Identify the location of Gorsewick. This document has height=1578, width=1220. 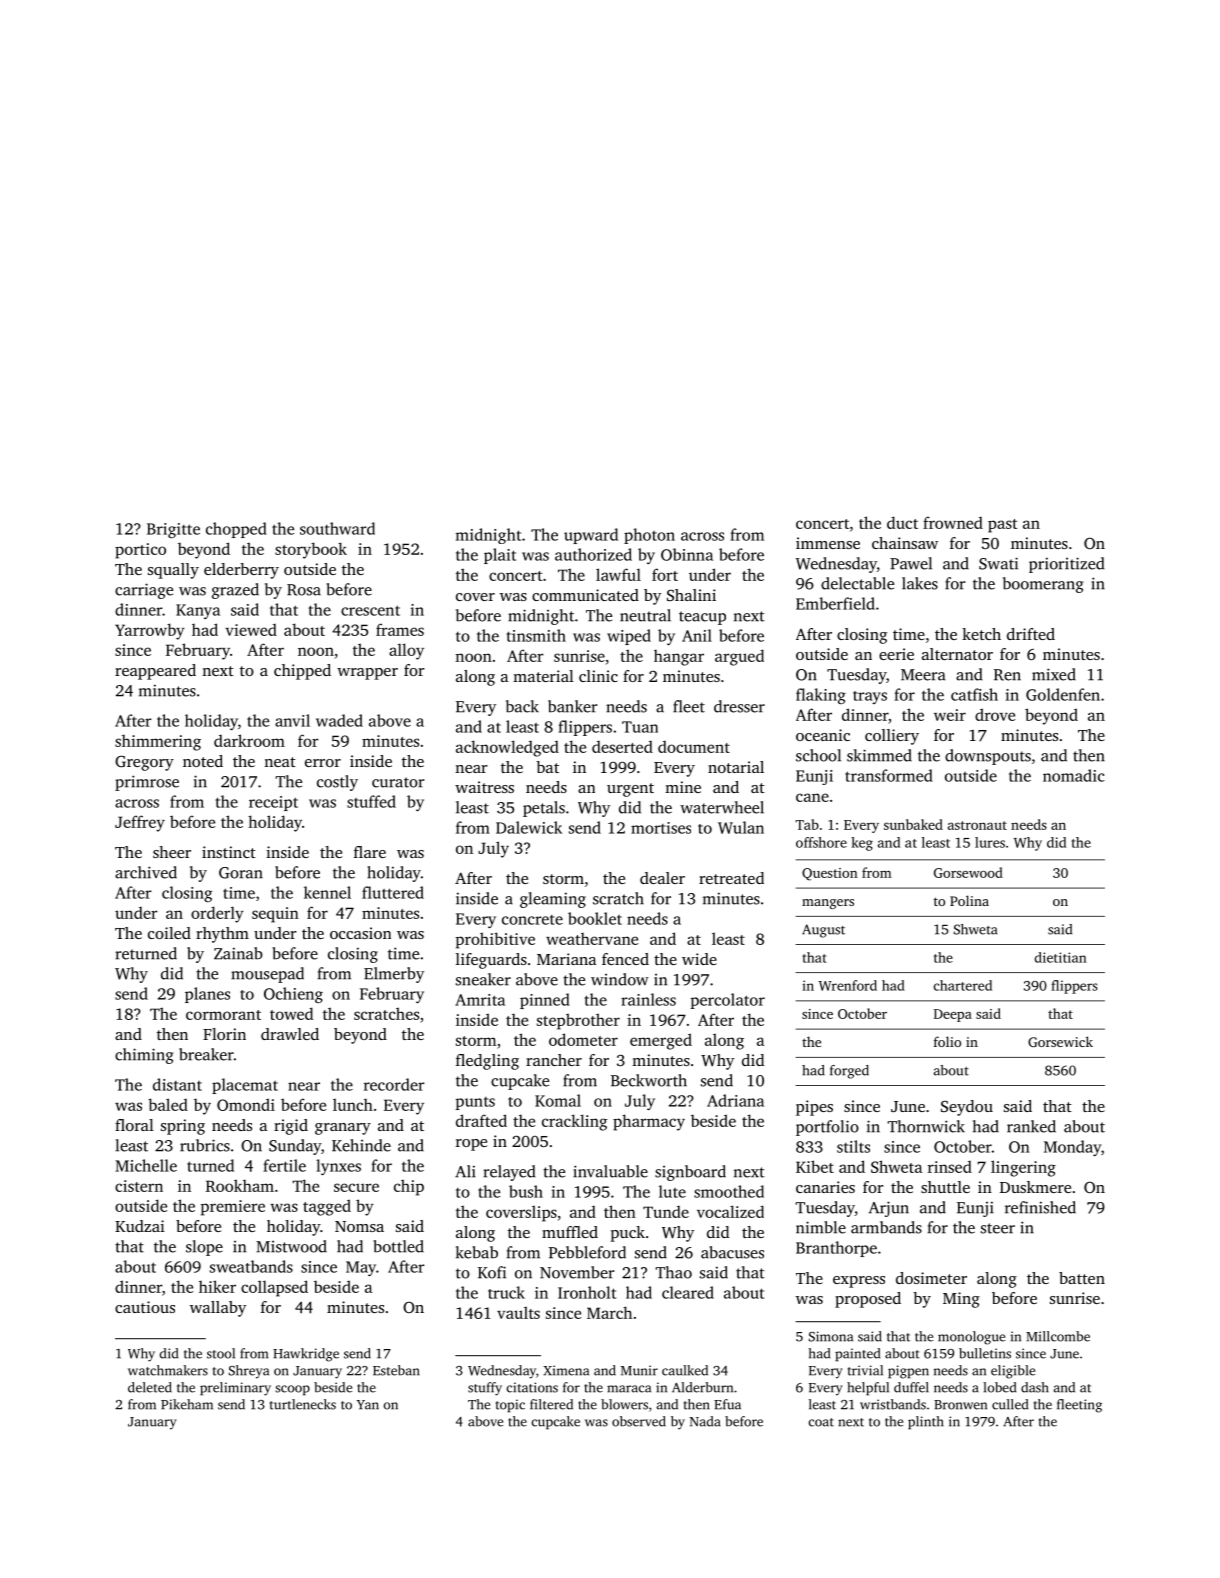
(1060, 1041).
